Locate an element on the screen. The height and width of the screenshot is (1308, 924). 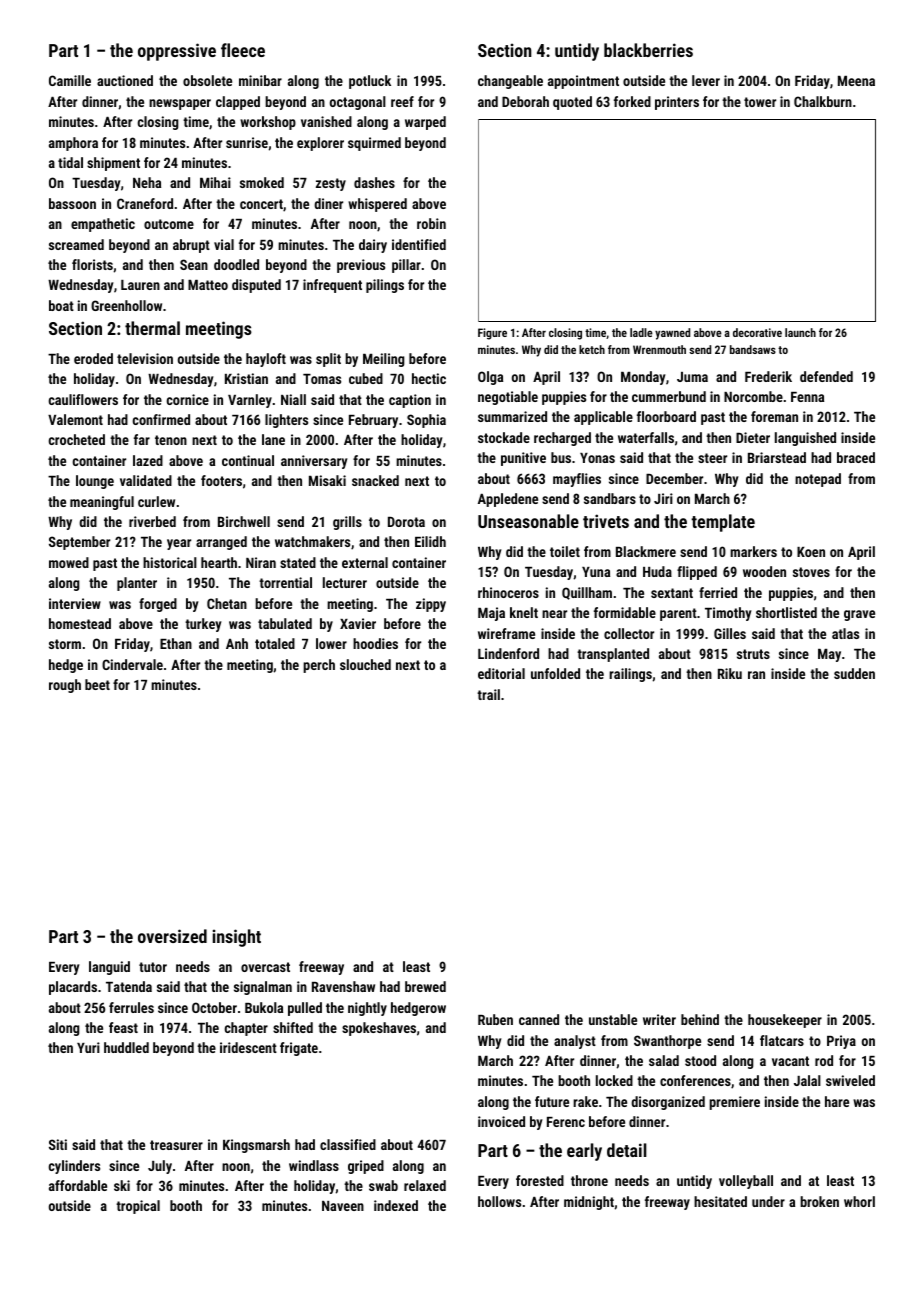
oppressive is located at coordinates (177, 52).
